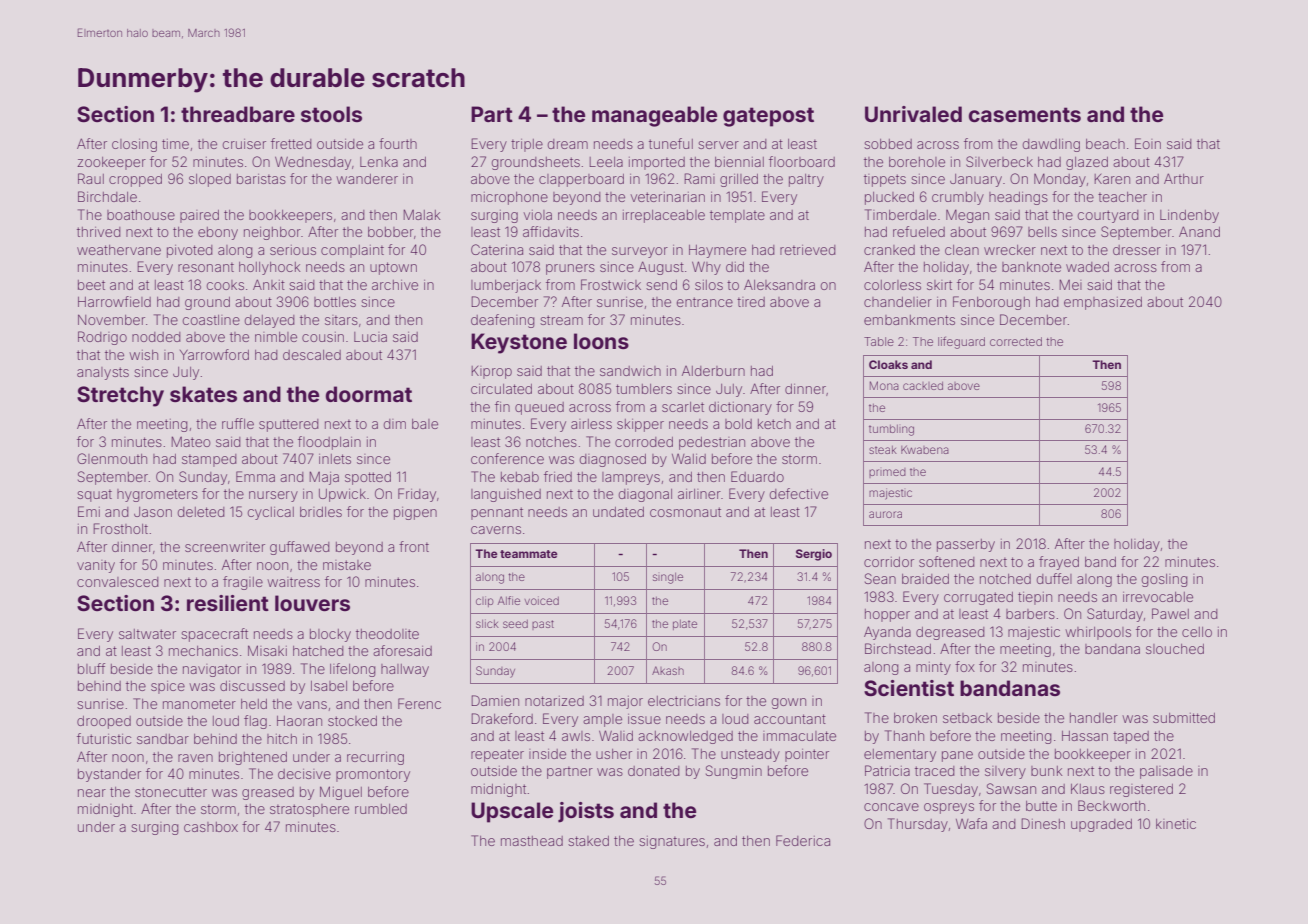 This document has width=1308, height=924. Describe the element at coordinates (654, 116) in the document. I see `manageable` at that location.
